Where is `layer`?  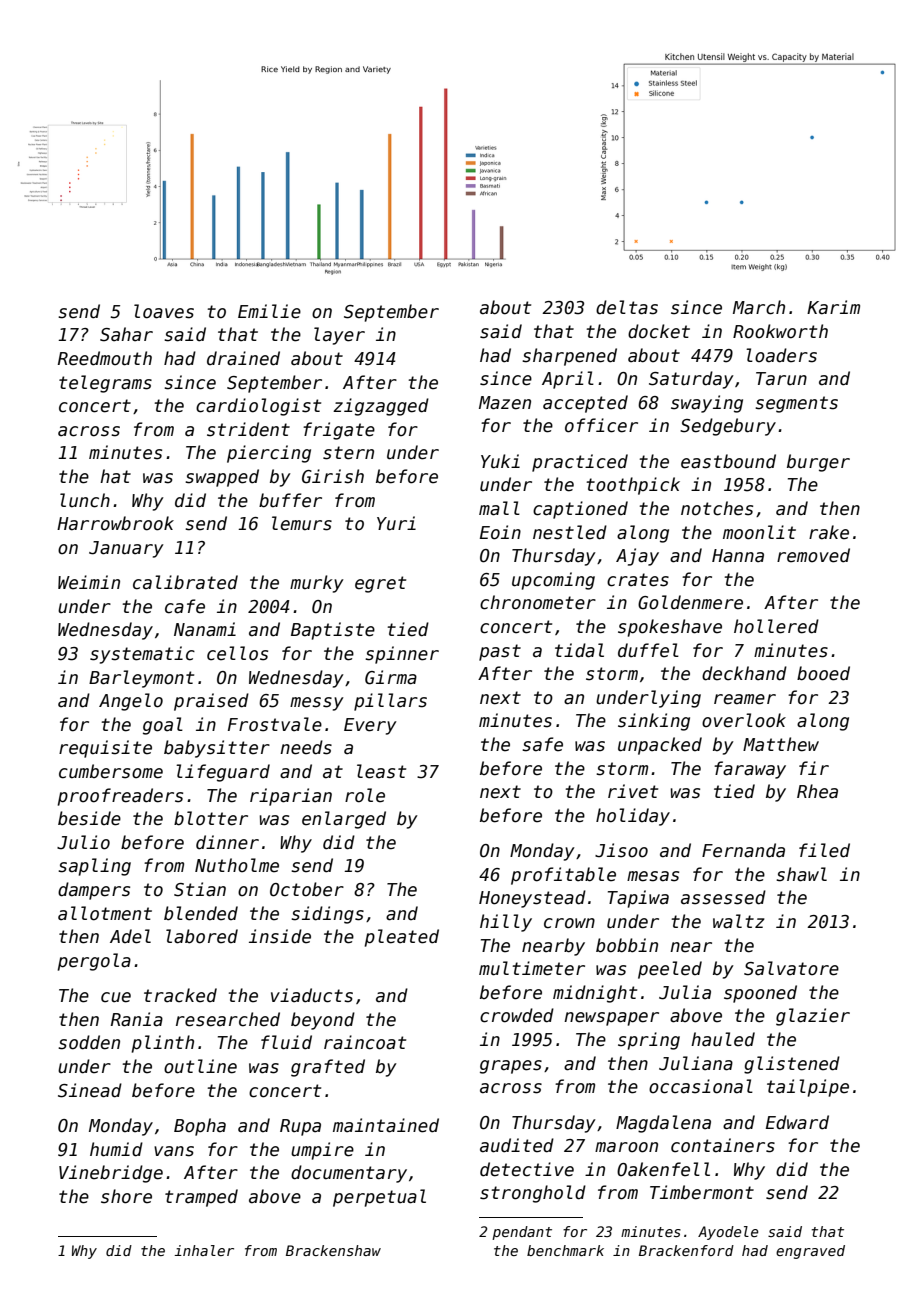 layer is located at coordinates (339, 336).
